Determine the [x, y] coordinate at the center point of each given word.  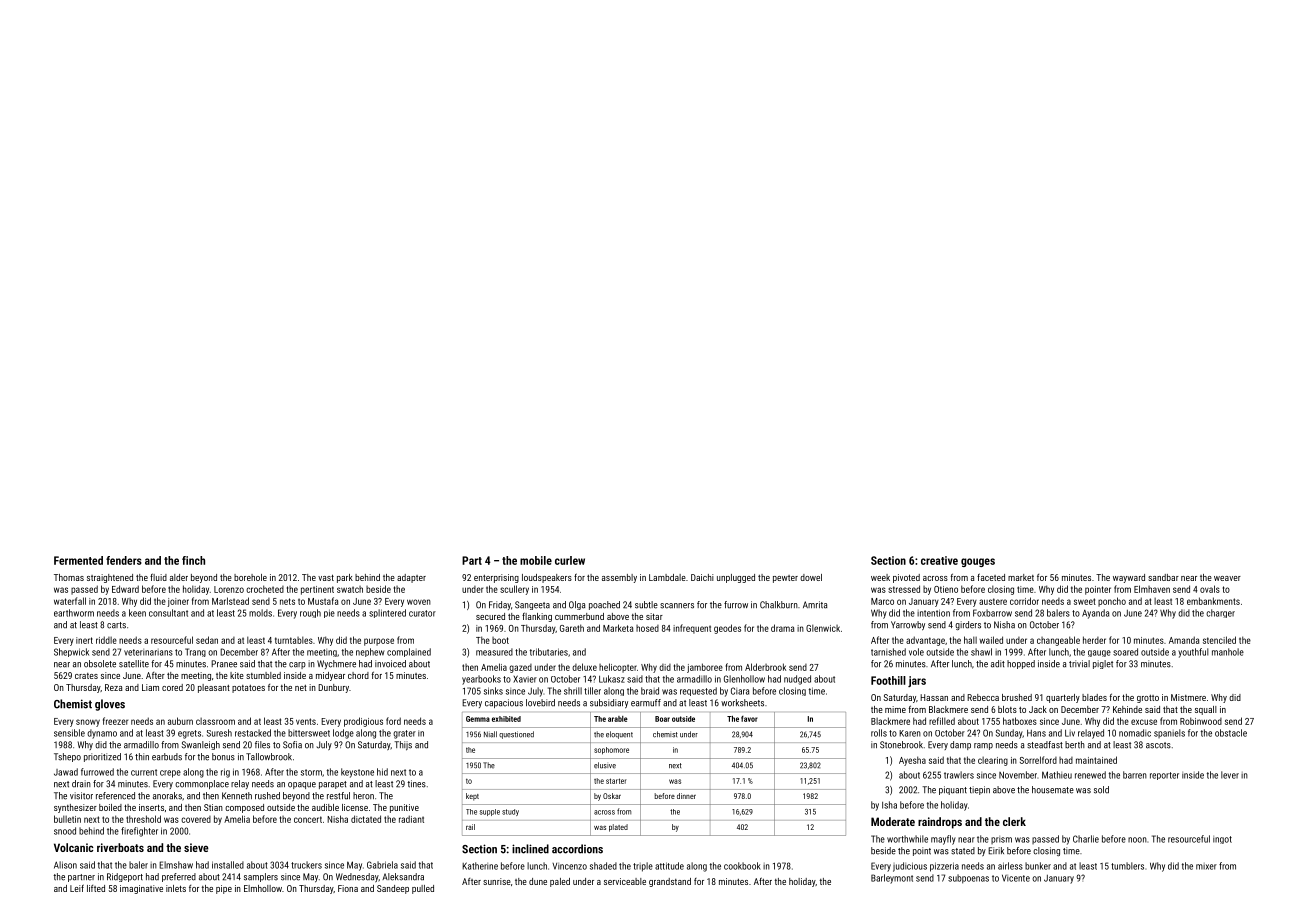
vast [326, 577]
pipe [224, 889]
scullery [514, 590]
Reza [114, 687]
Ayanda [1095, 614]
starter [616, 781]
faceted [991, 577]
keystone [357, 773]
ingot [1222, 840]
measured [494, 652]
